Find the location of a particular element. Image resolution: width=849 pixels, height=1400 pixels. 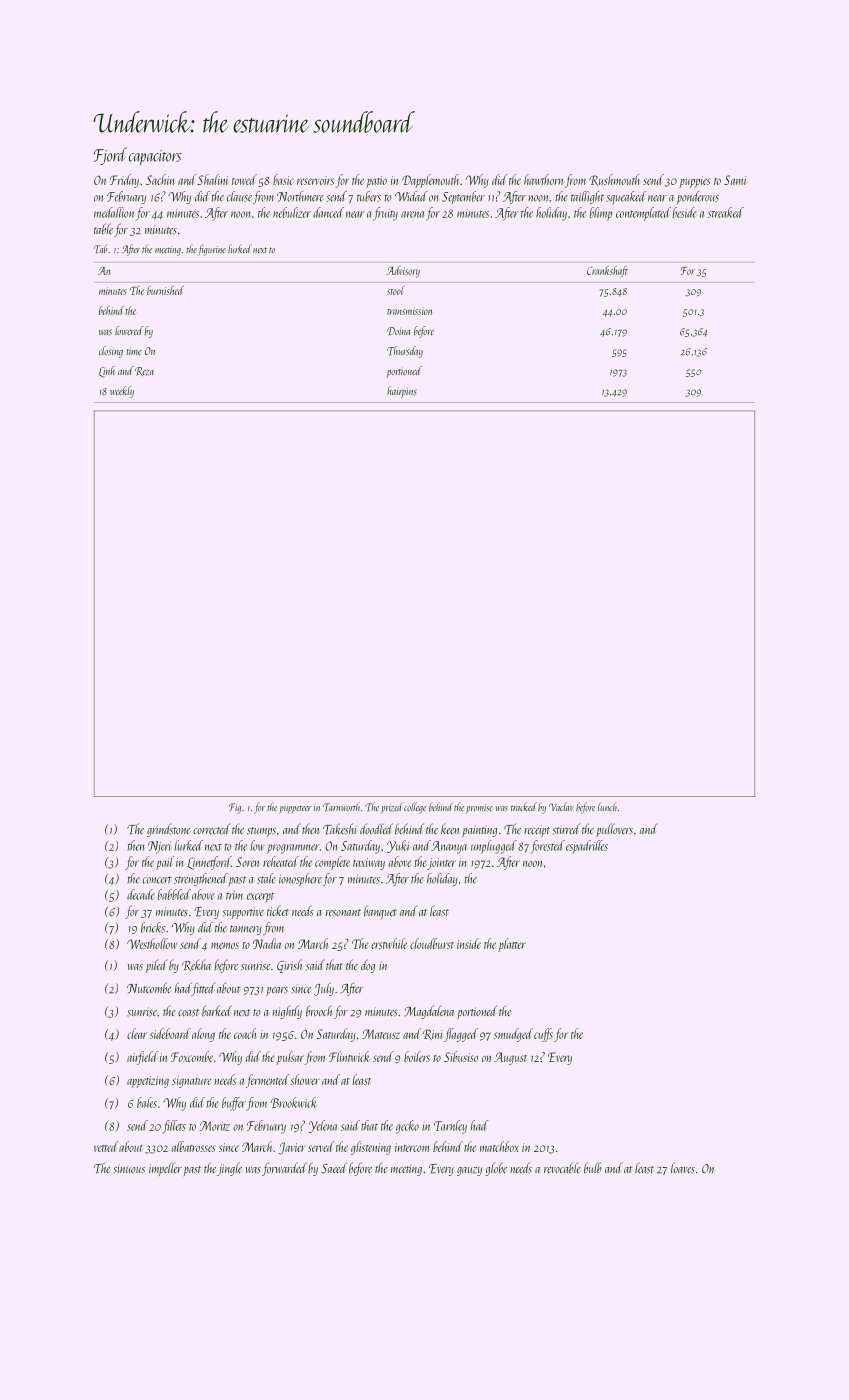

Thursday is located at coordinates (405, 352).
